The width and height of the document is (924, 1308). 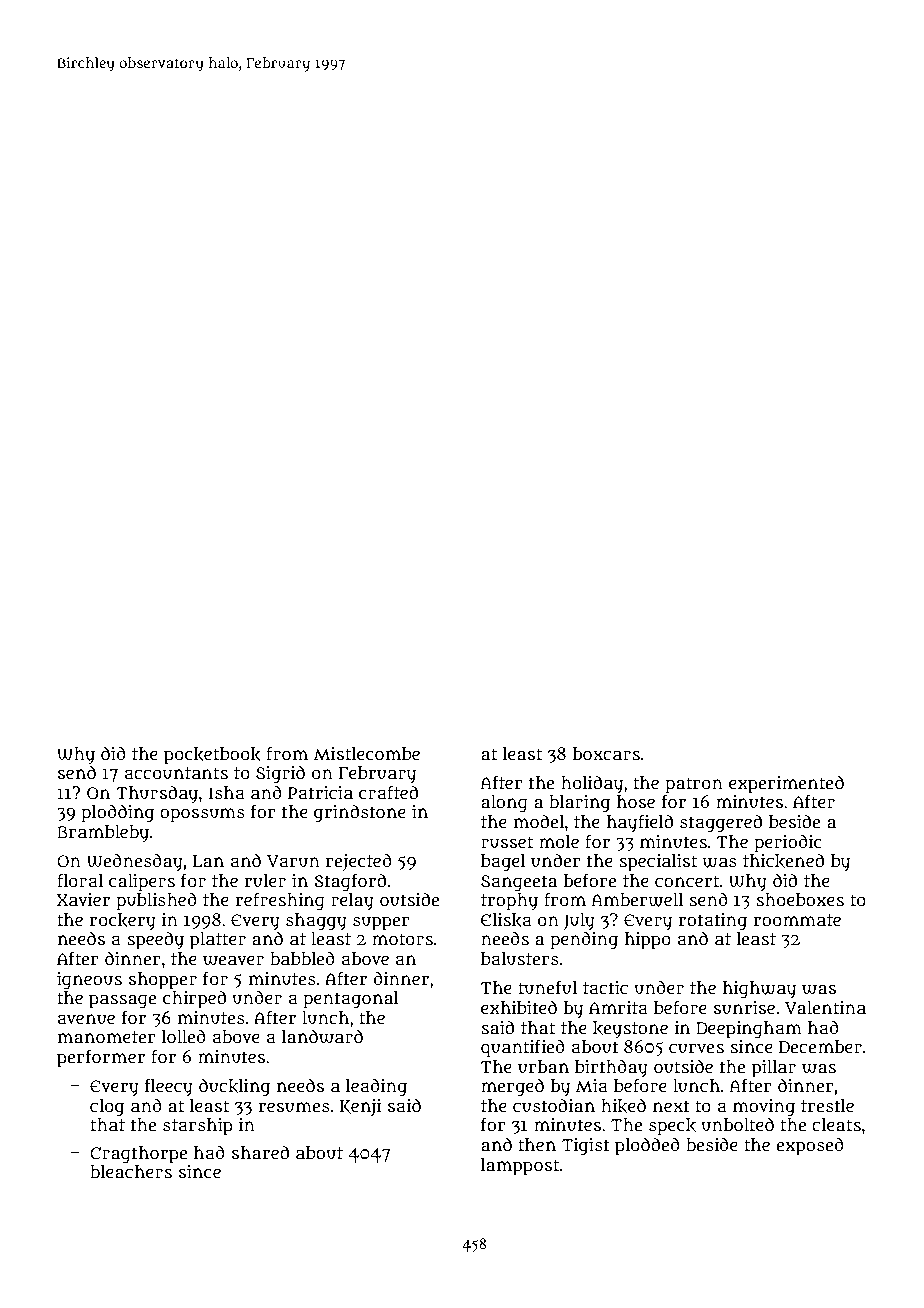 What do you see at coordinates (367, 754) in the document?
I see `Mistlecombe` at bounding box center [367, 754].
